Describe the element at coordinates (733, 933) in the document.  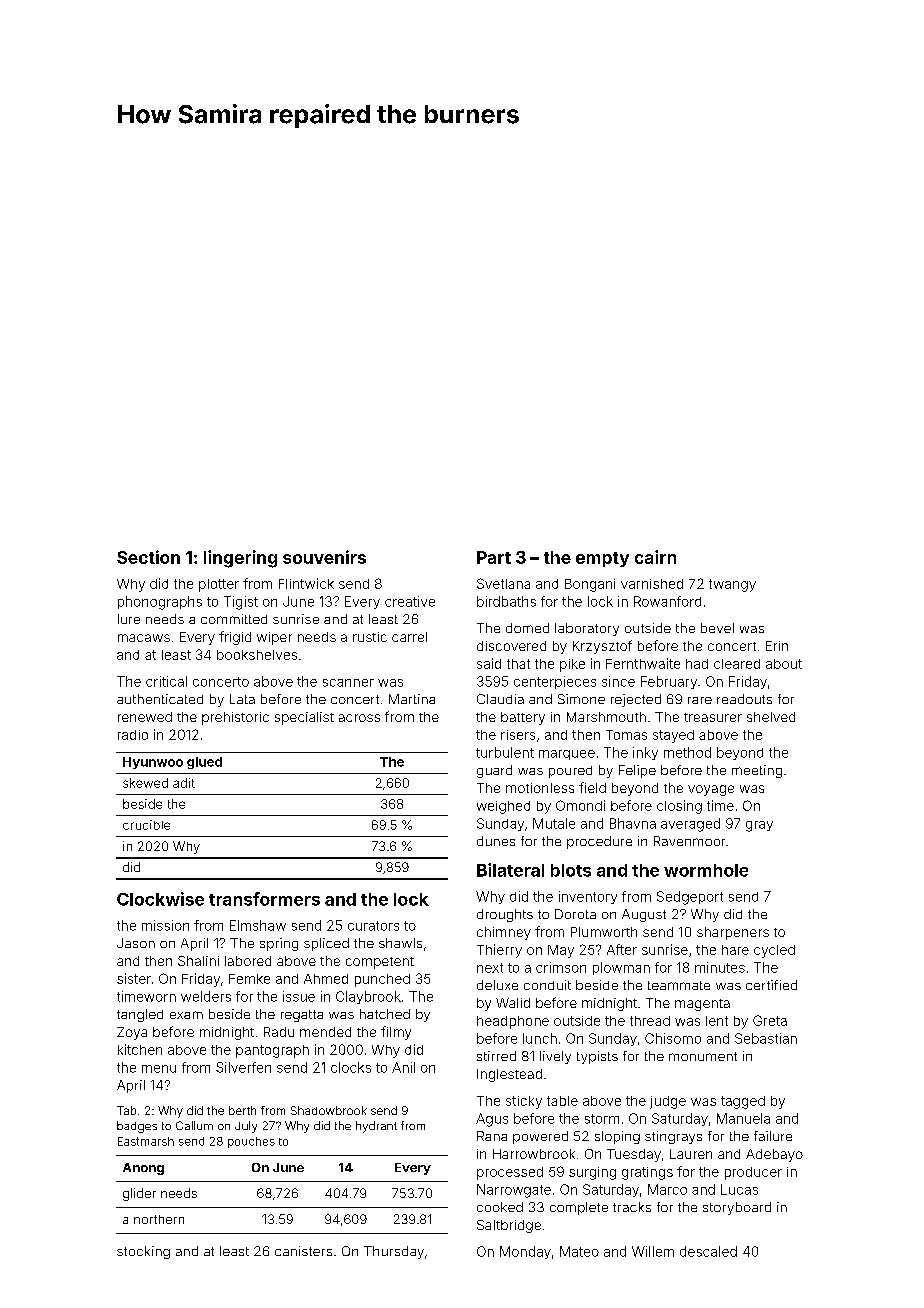
I see `sharpeners` at that location.
